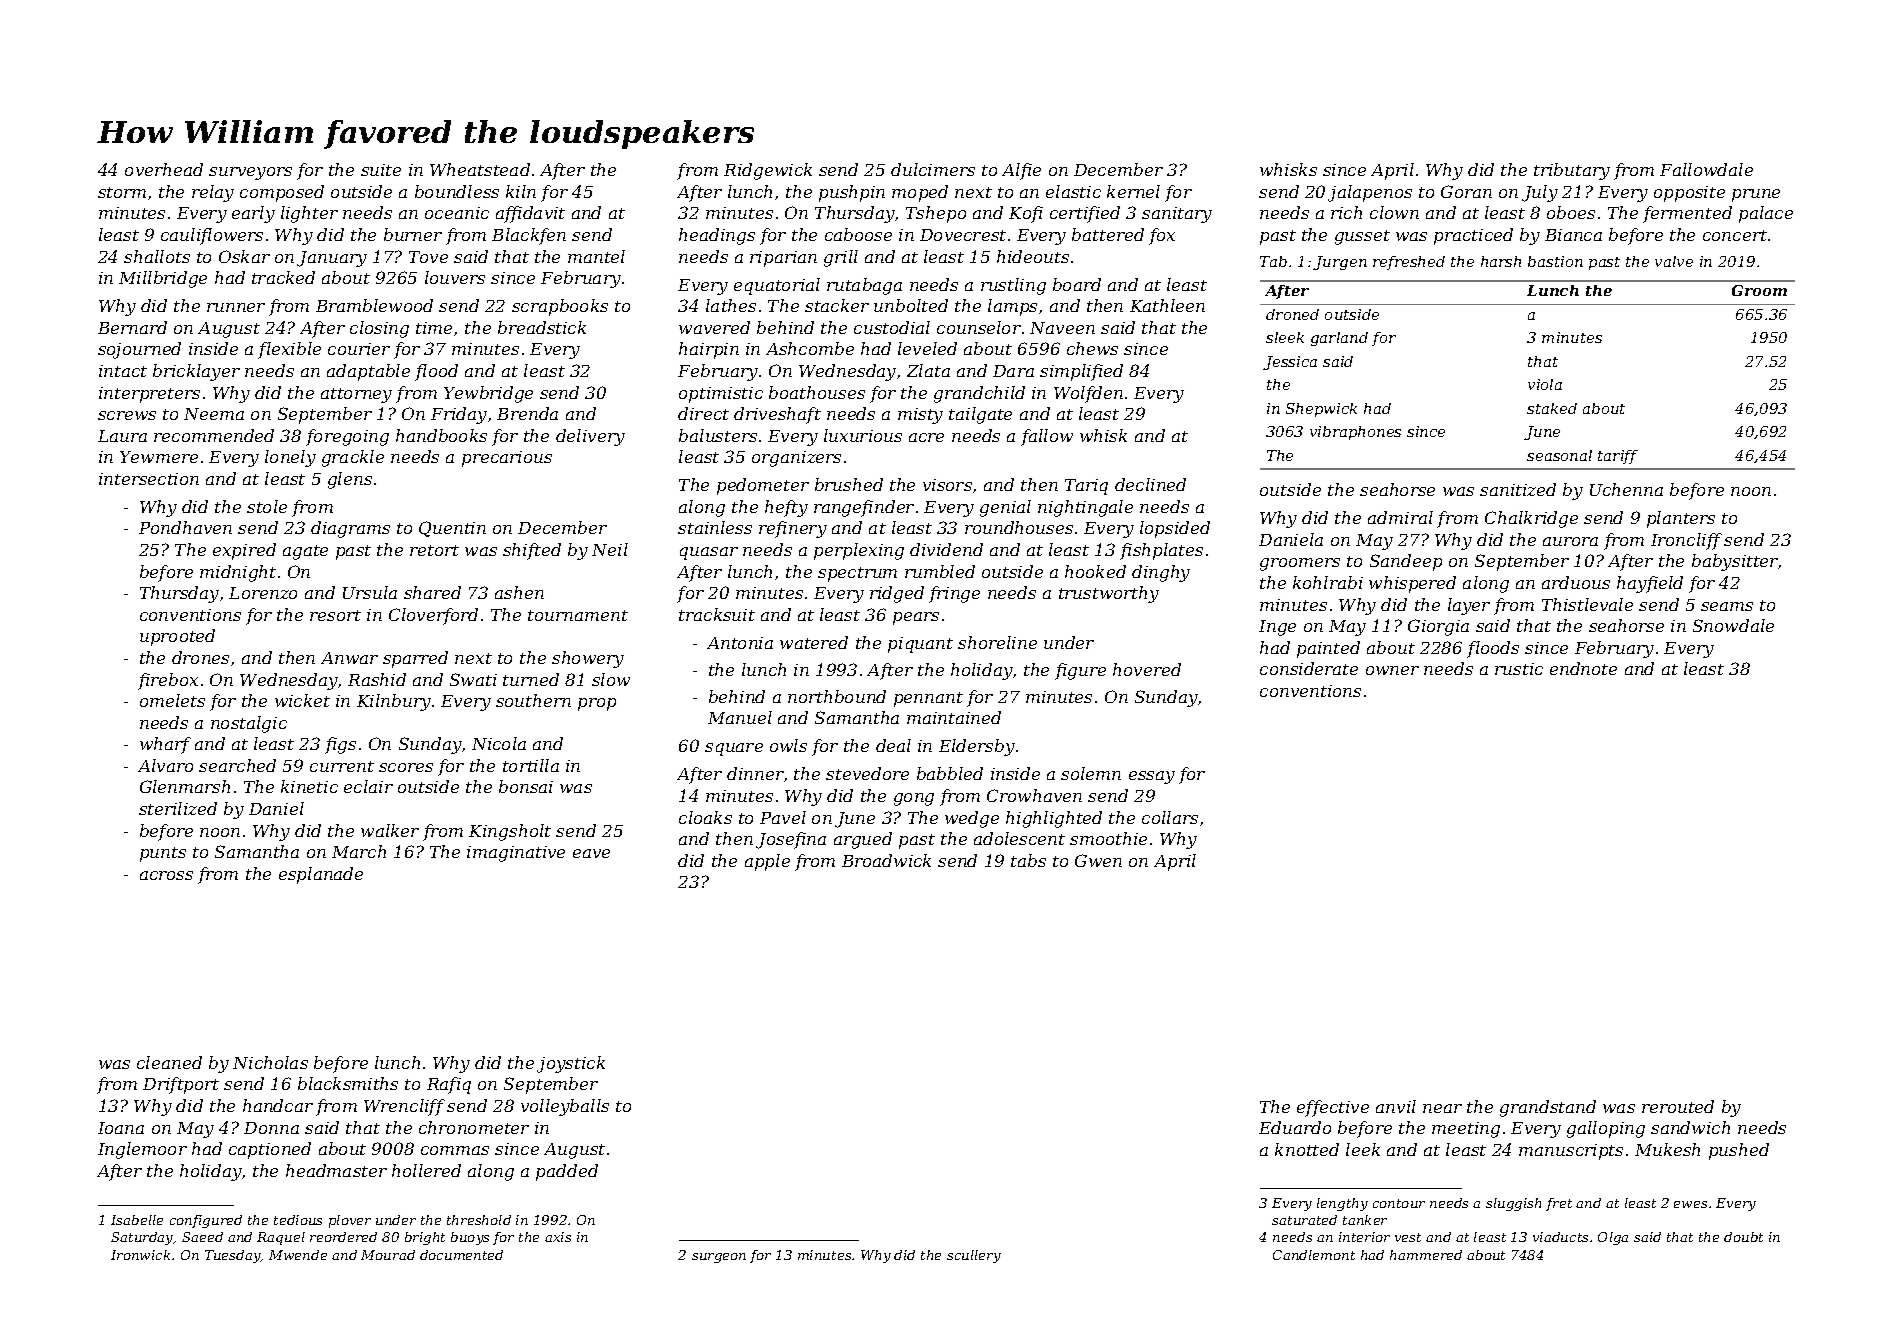  What do you see at coordinates (461, 1255) in the image?
I see `documented` at bounding box center [461, 1255].
